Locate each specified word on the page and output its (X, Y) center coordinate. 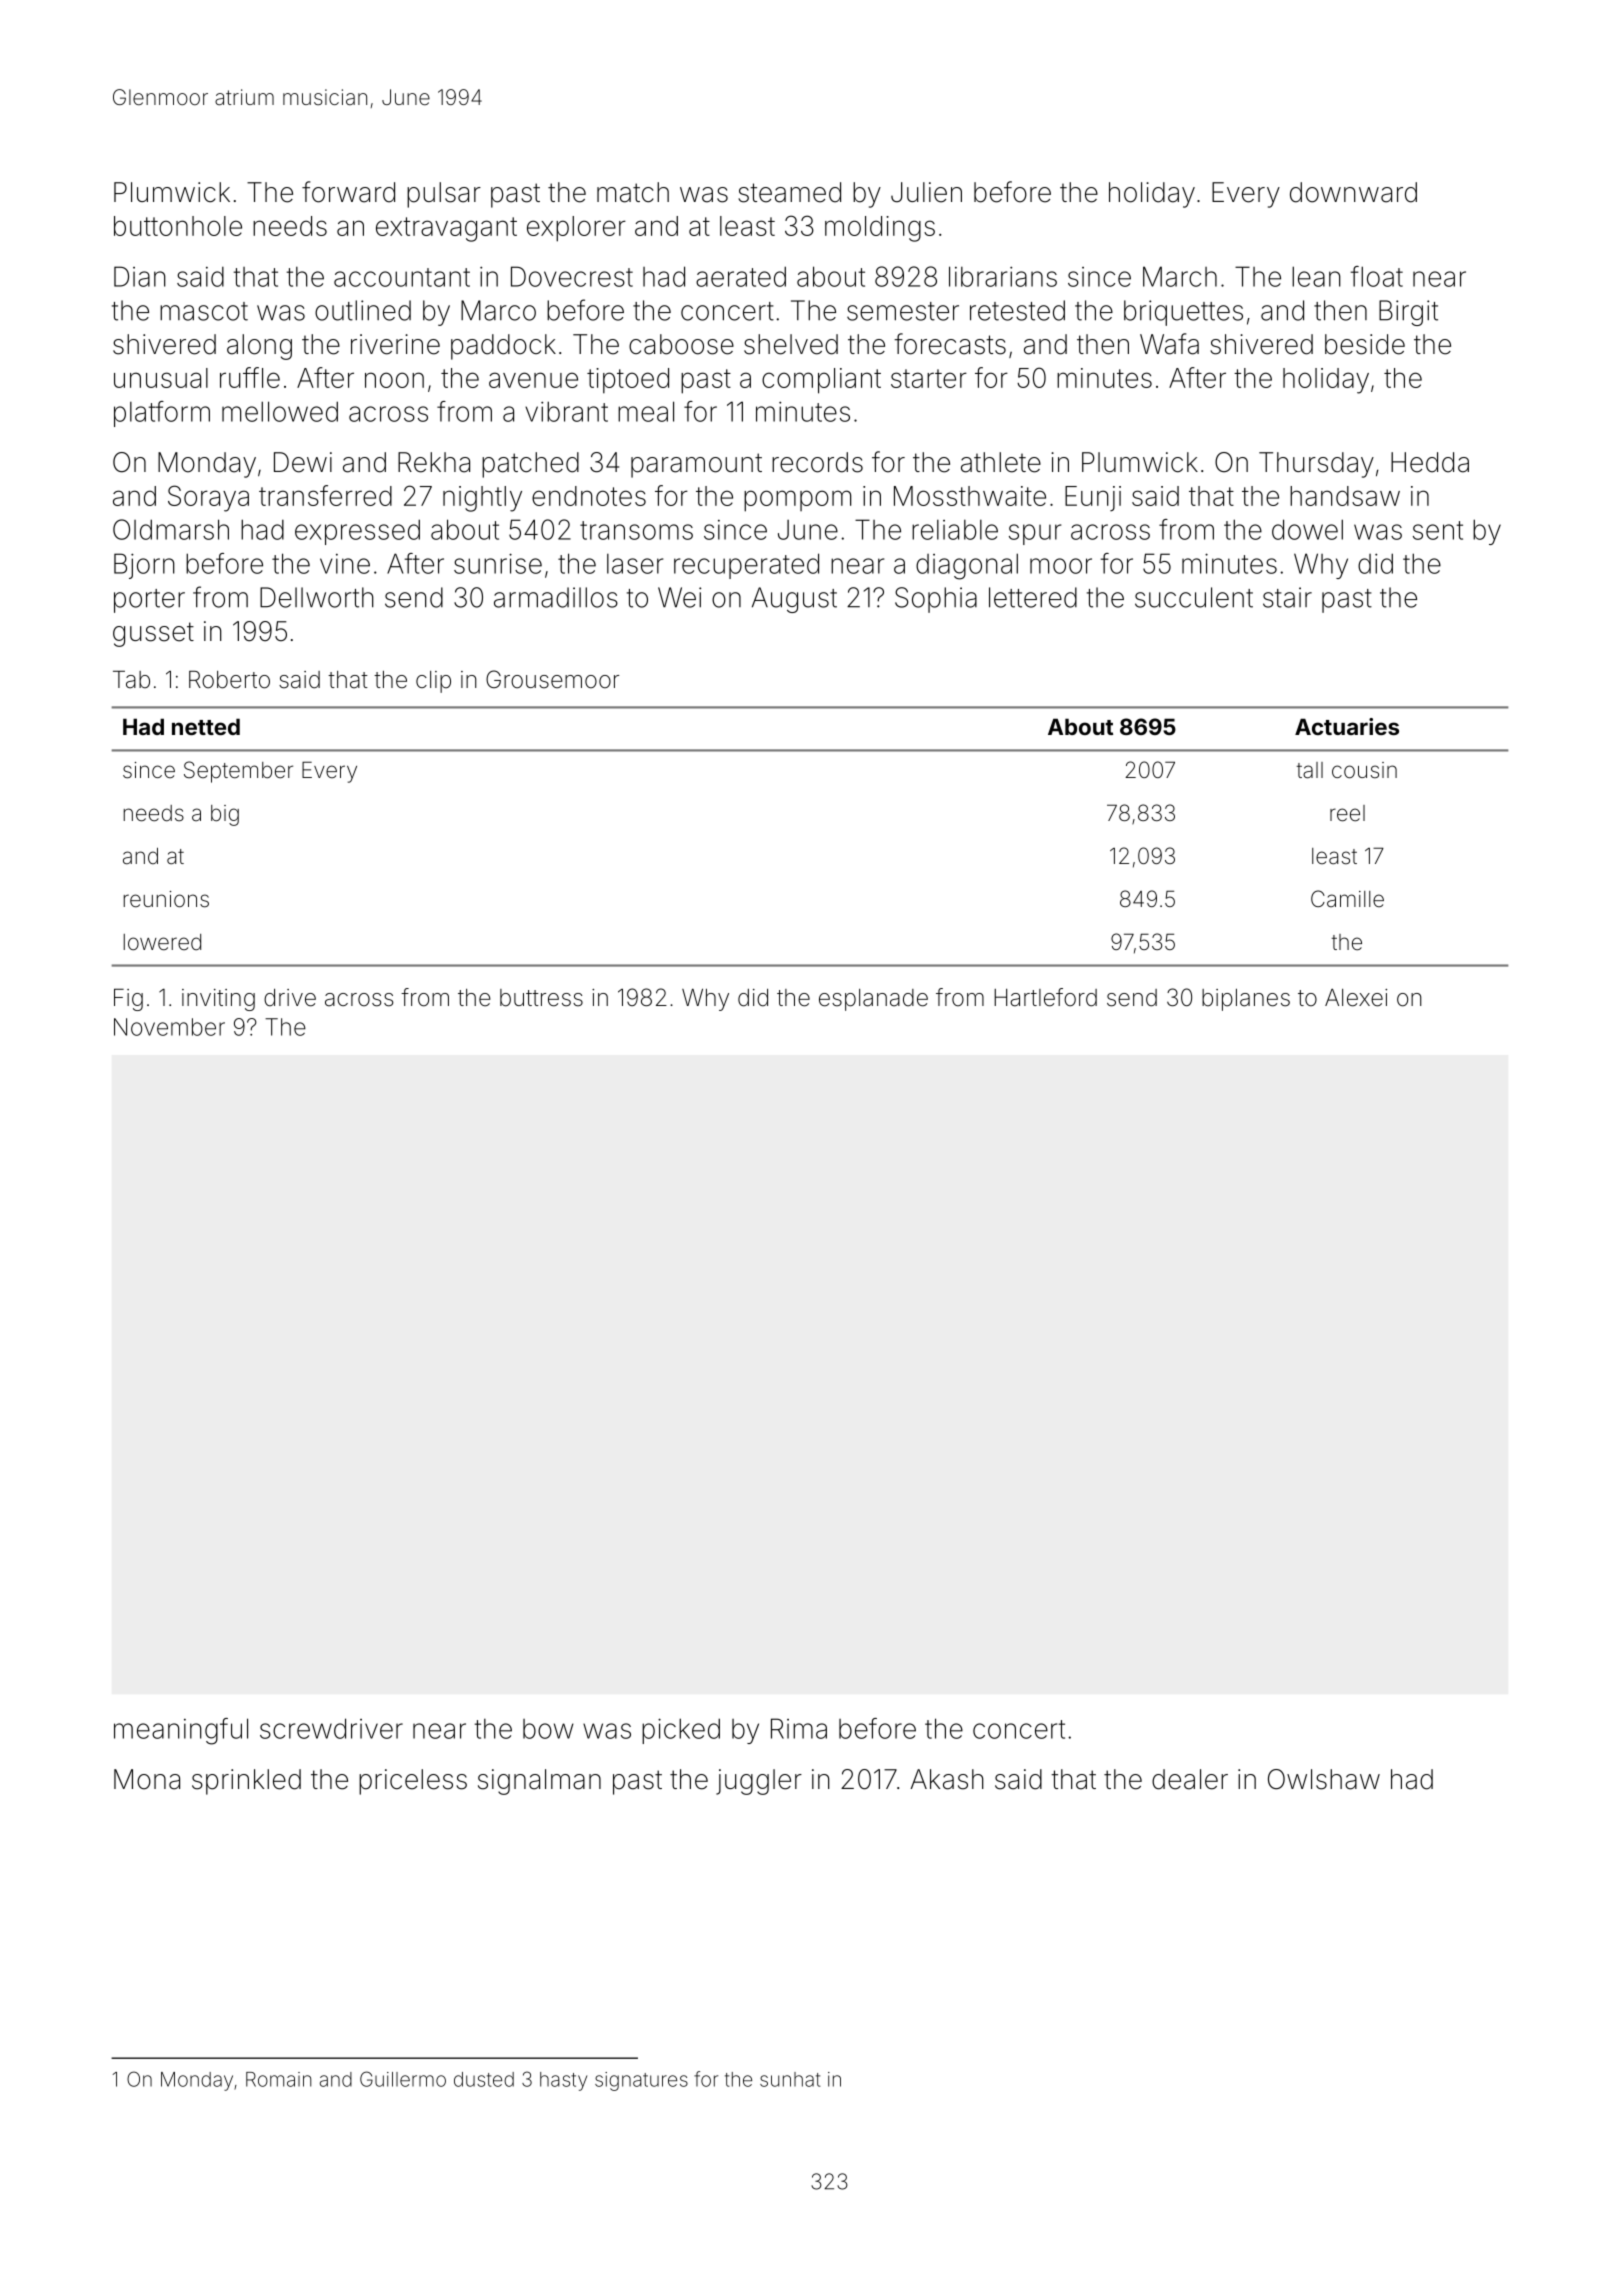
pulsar (444, 195)
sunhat (790, 2079)
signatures (641, 2081)
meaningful (181, 1731)
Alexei (1356, 998)
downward (1353, 192)
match (633, 192)
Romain (278, 2079)
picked (681, 1731)
